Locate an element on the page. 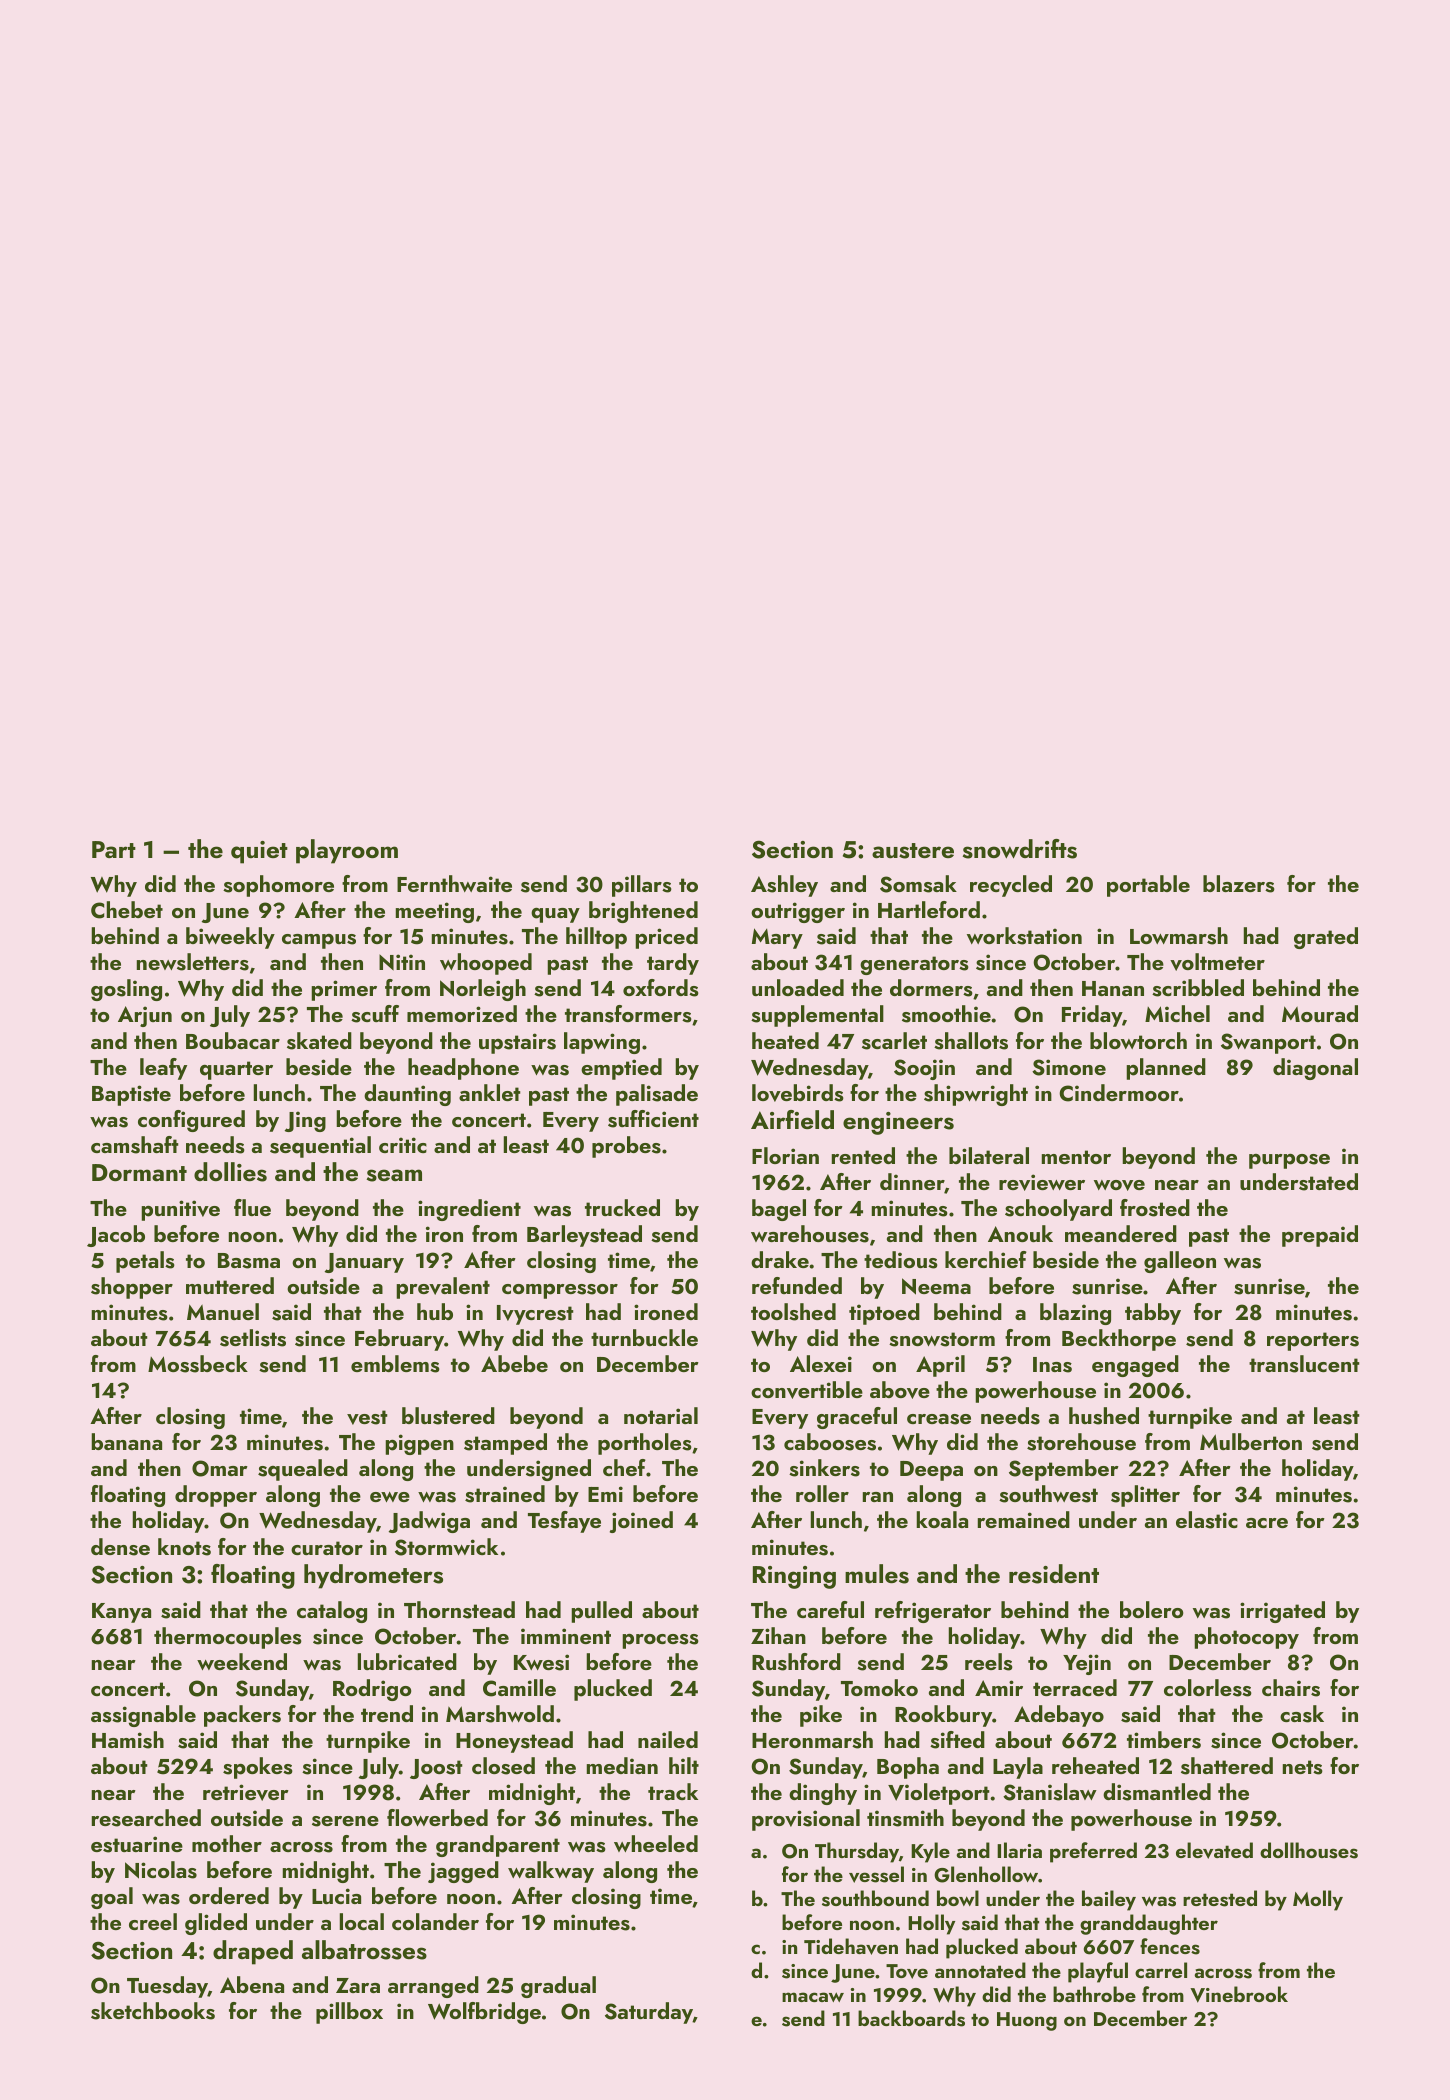 This document has height=2100, width=1450. Kanya is located at coordinates (121, 1613).
